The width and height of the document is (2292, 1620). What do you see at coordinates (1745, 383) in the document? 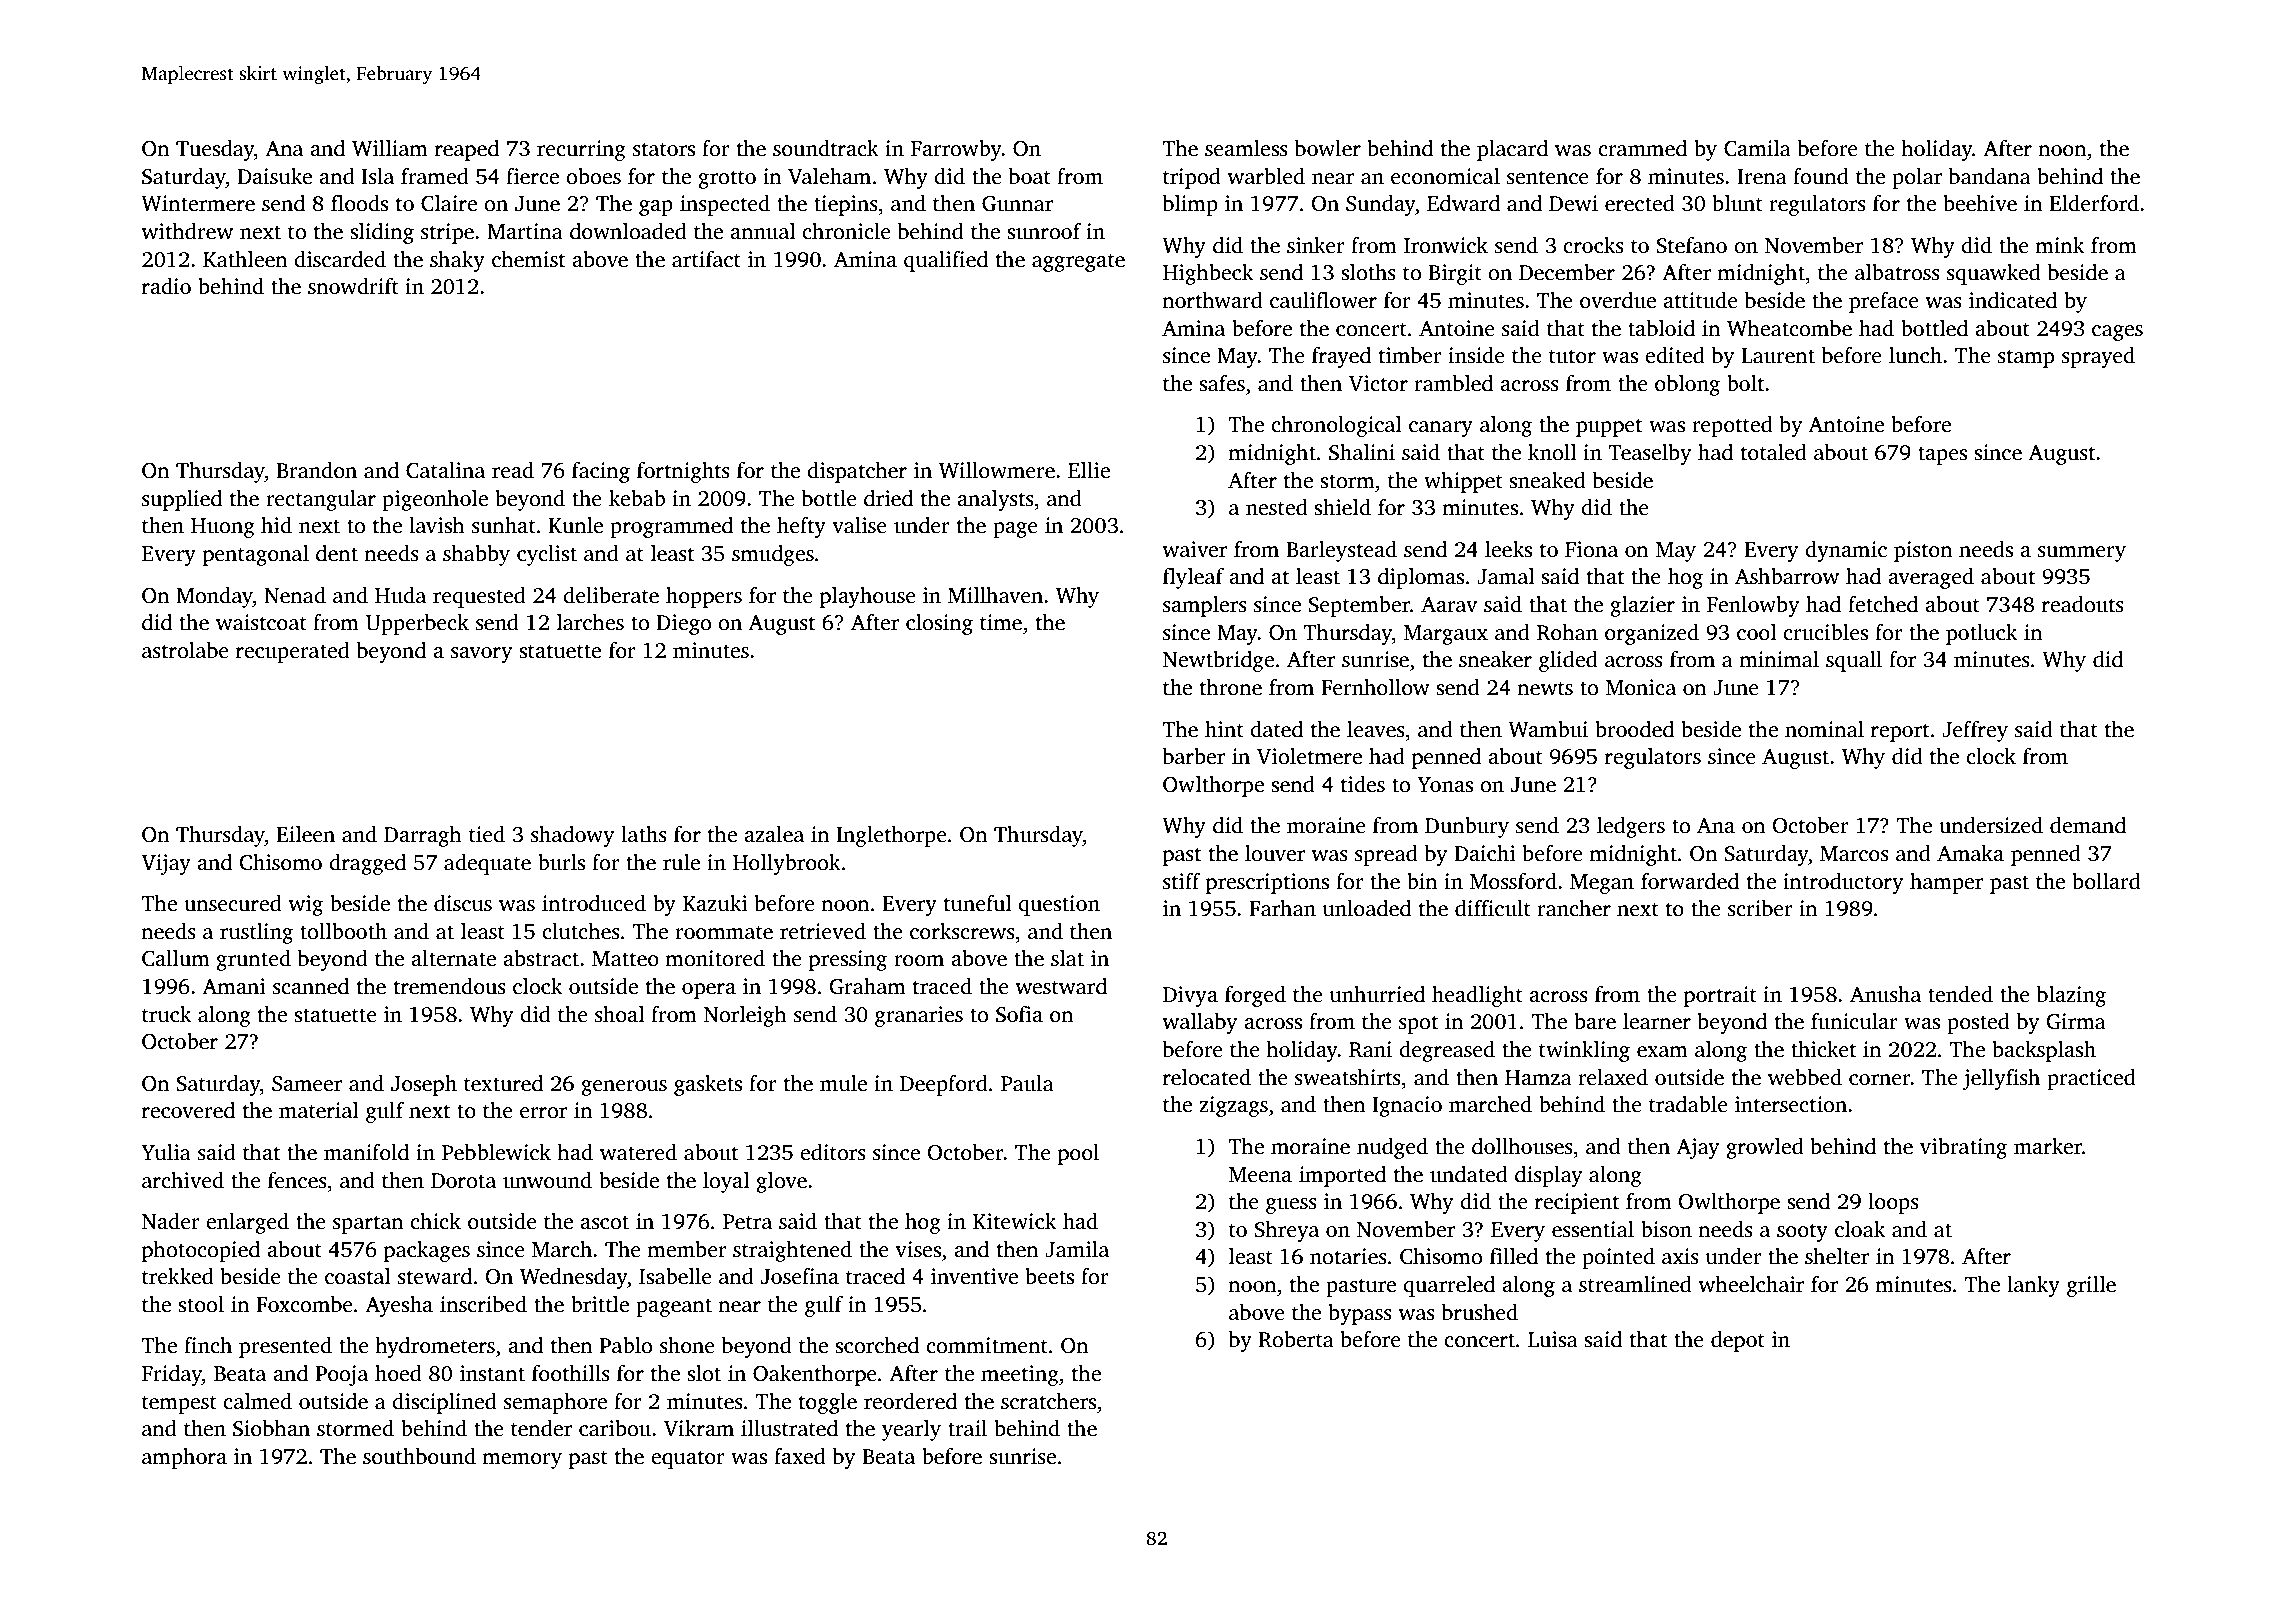
I see `bolt` at bounding box center [1745, 383].
